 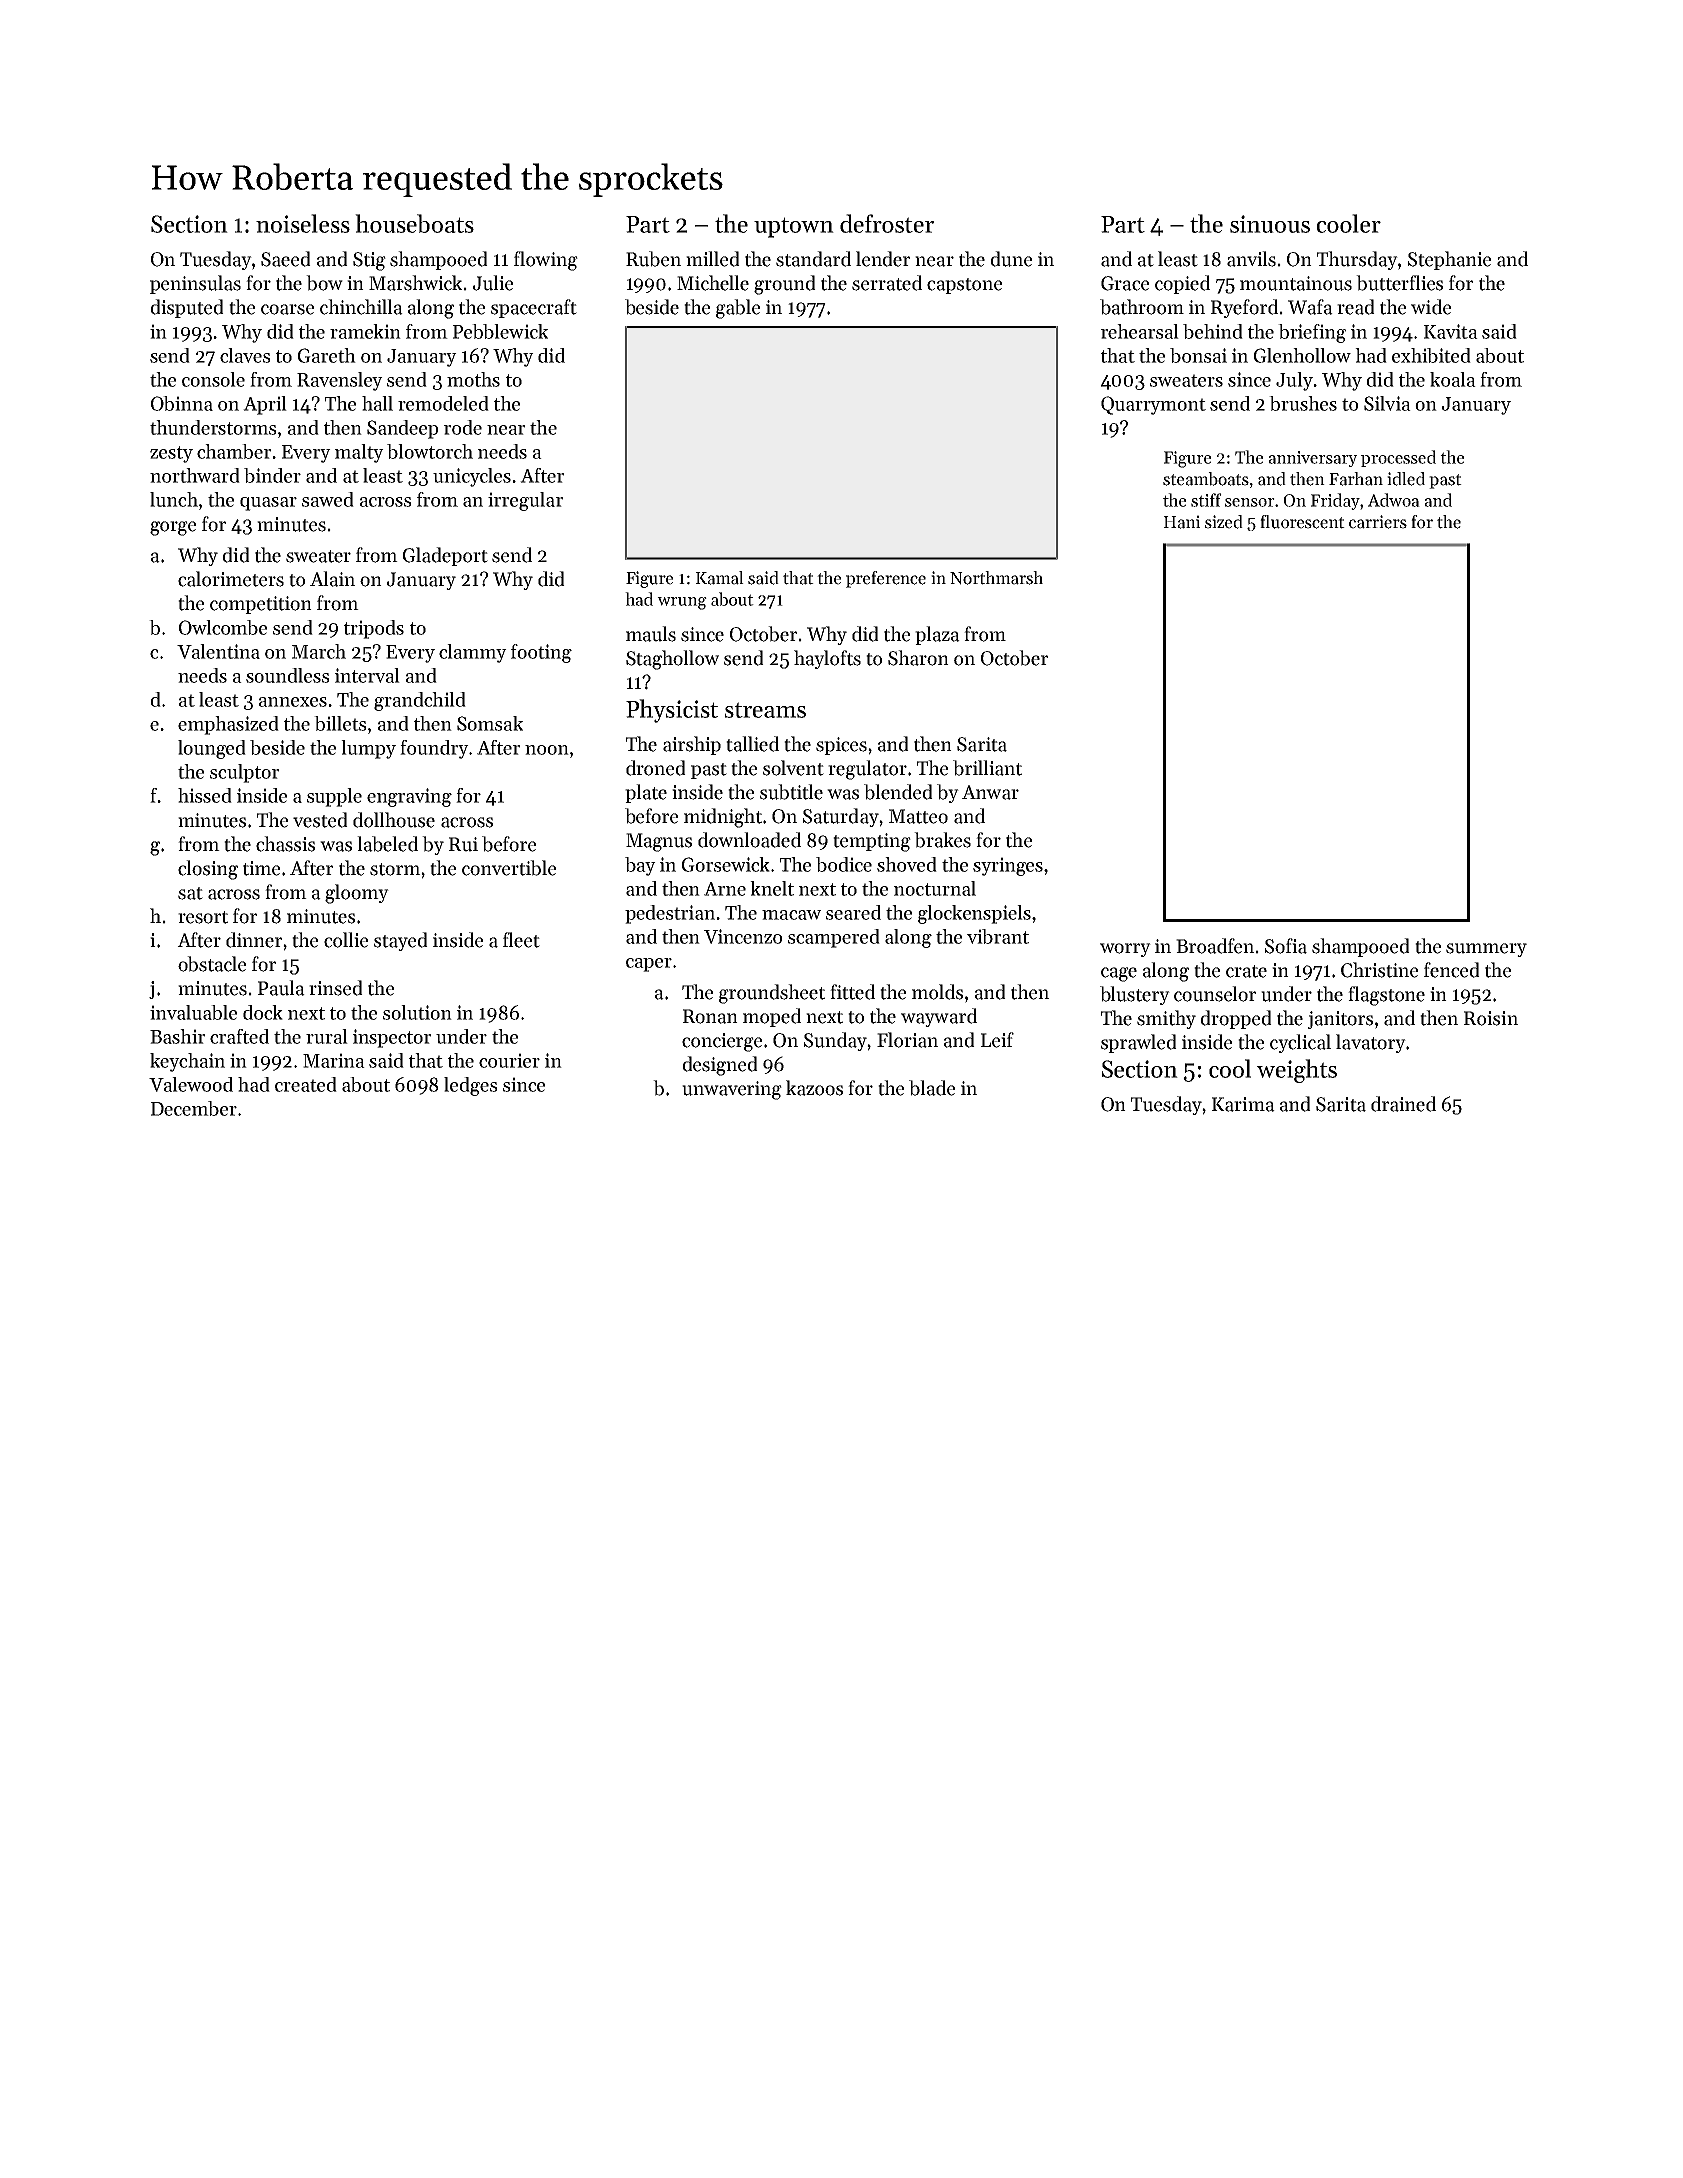 What do you see at coordinates (1378, 522) in the screenshot?
I see `carriers` at bounding box center [1378, 522].
